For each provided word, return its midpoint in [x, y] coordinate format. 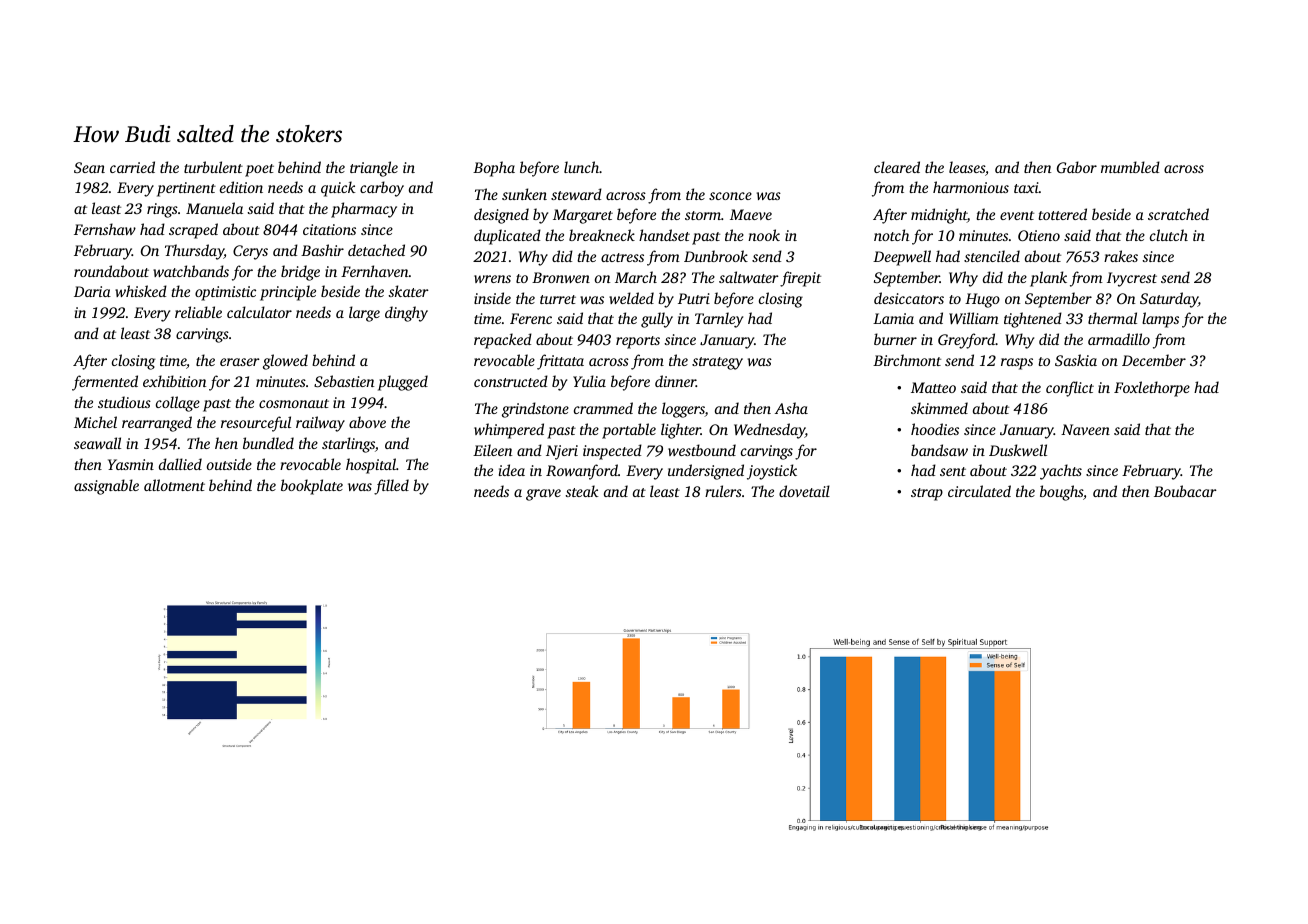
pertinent [186, 189]
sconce [730, 196]
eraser [240, 362]
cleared [897, 167]
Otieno [1039, 235]
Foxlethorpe [1152, 389]
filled [391, 487]
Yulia [589, 381]
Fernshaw [105, 229]
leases [967, 167]
